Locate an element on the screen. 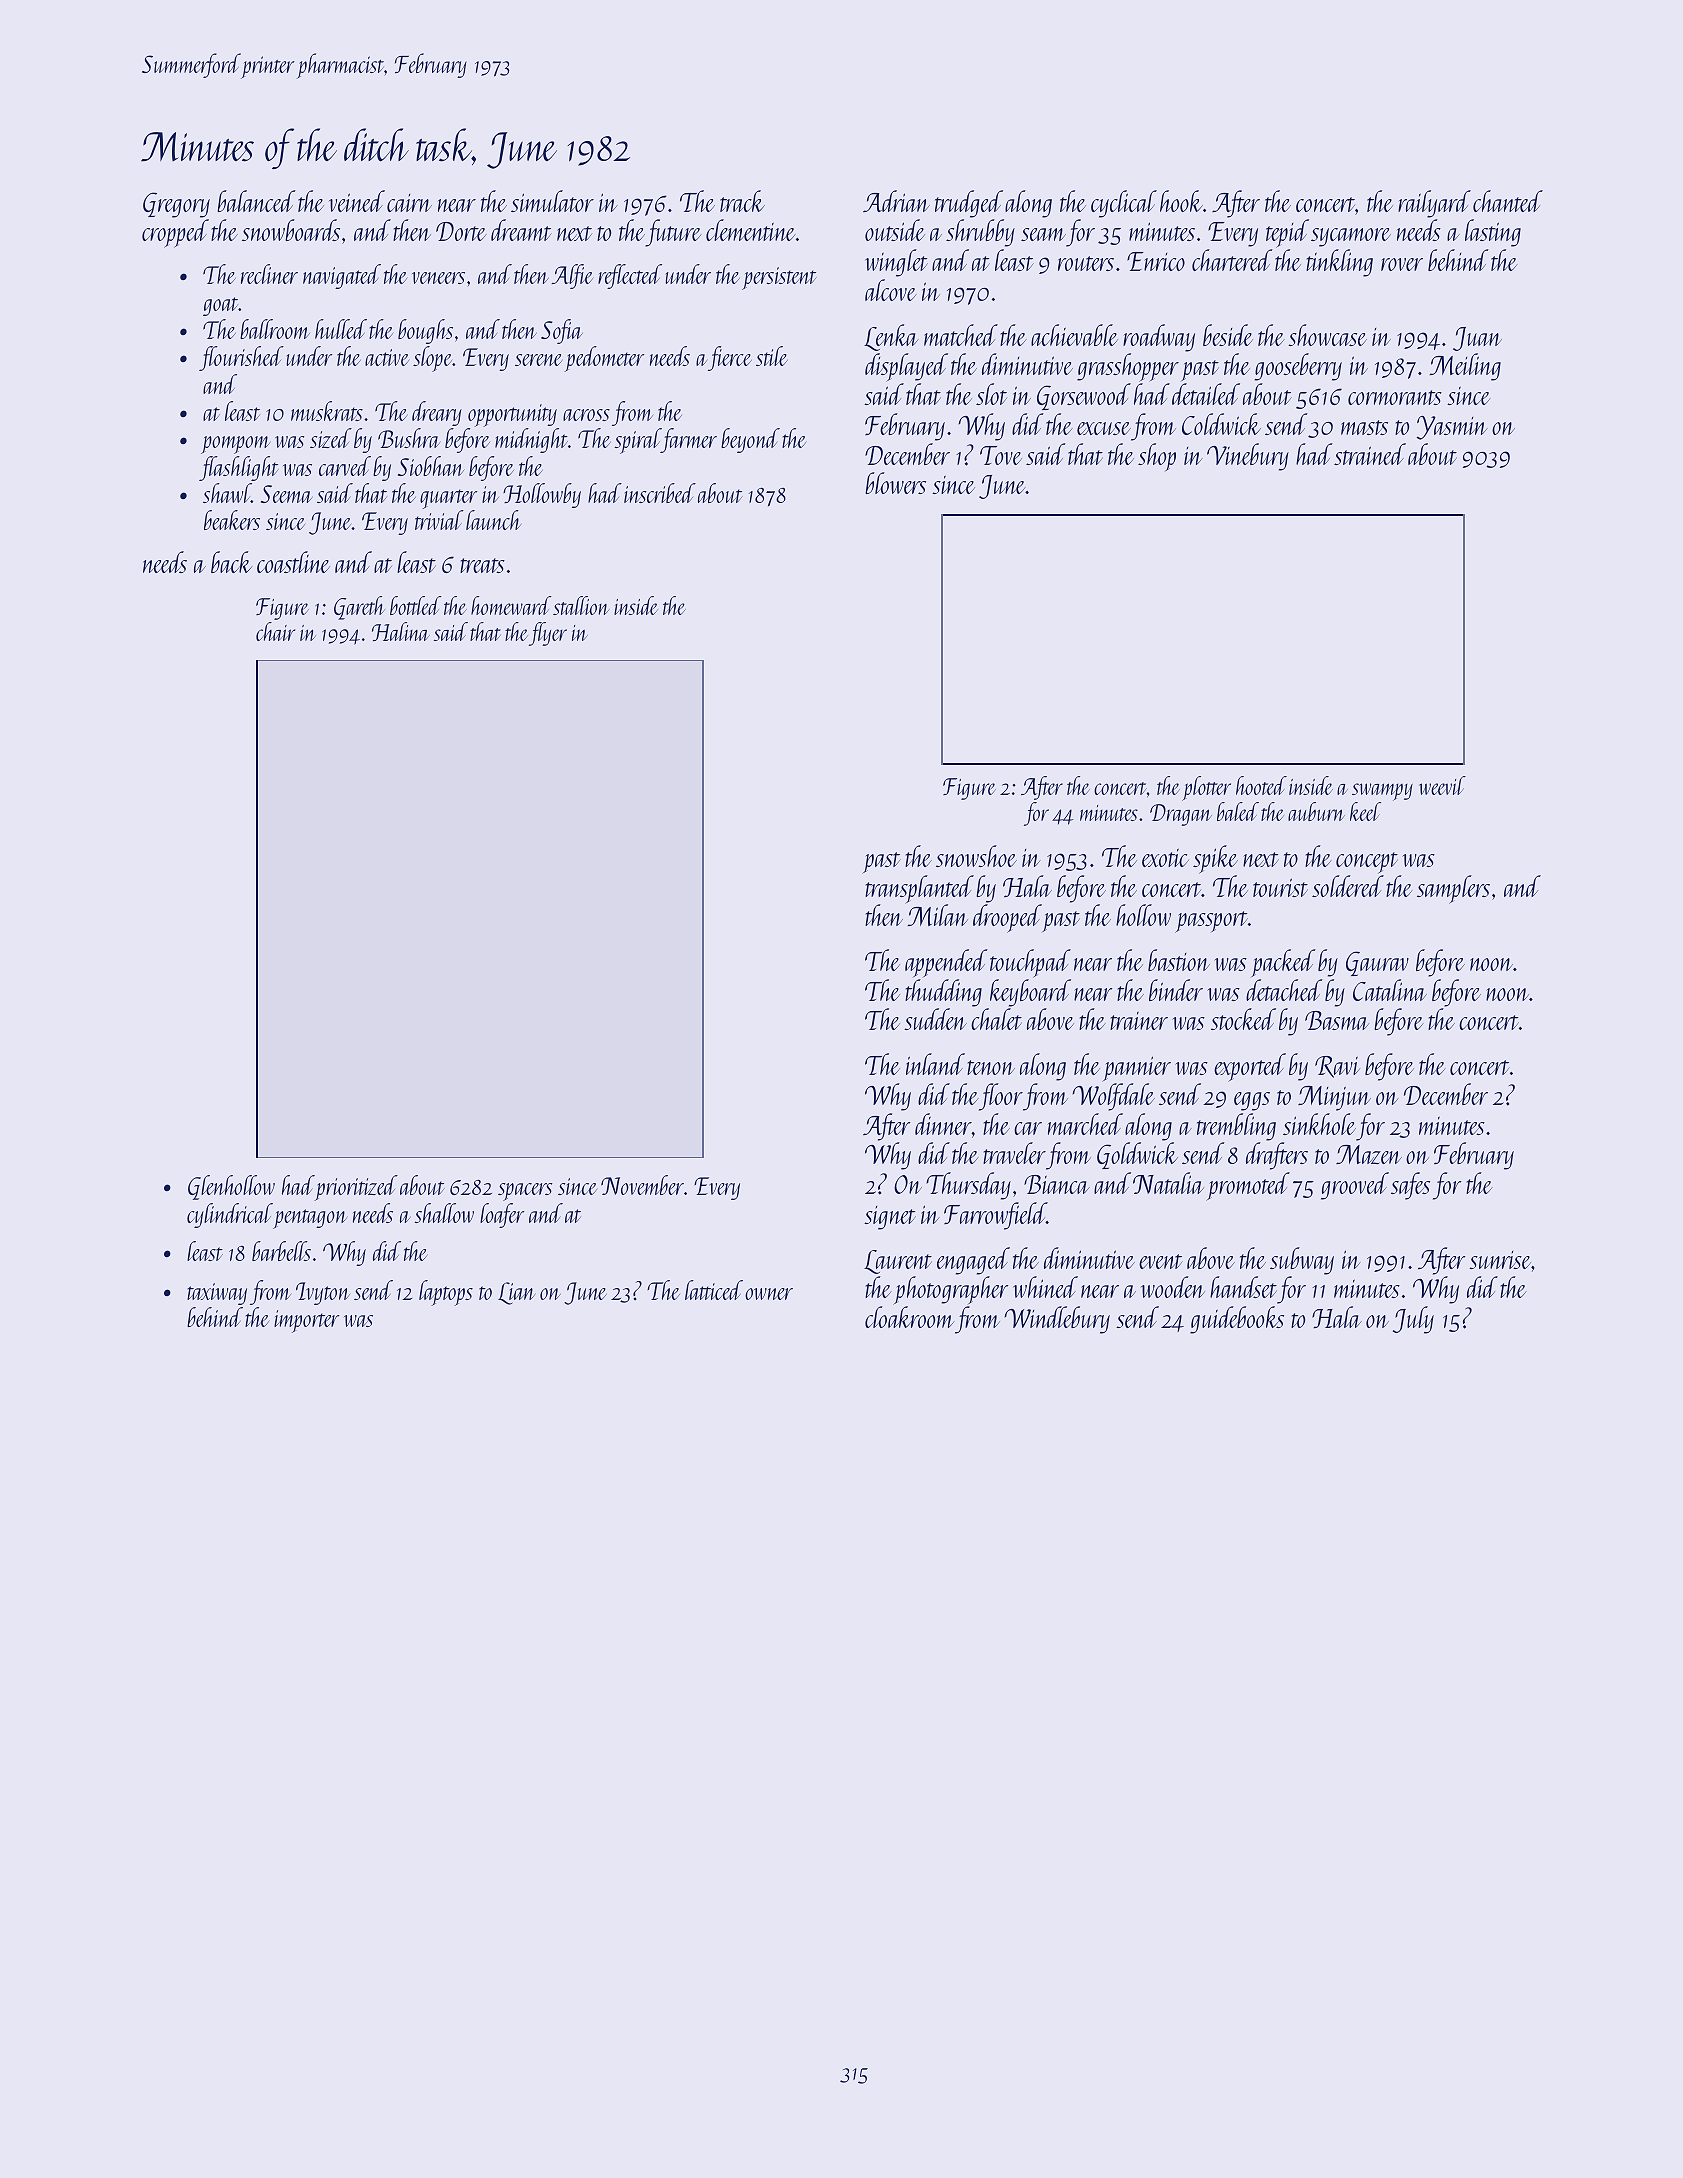  Dorte is located at coordinates (461, 231).
